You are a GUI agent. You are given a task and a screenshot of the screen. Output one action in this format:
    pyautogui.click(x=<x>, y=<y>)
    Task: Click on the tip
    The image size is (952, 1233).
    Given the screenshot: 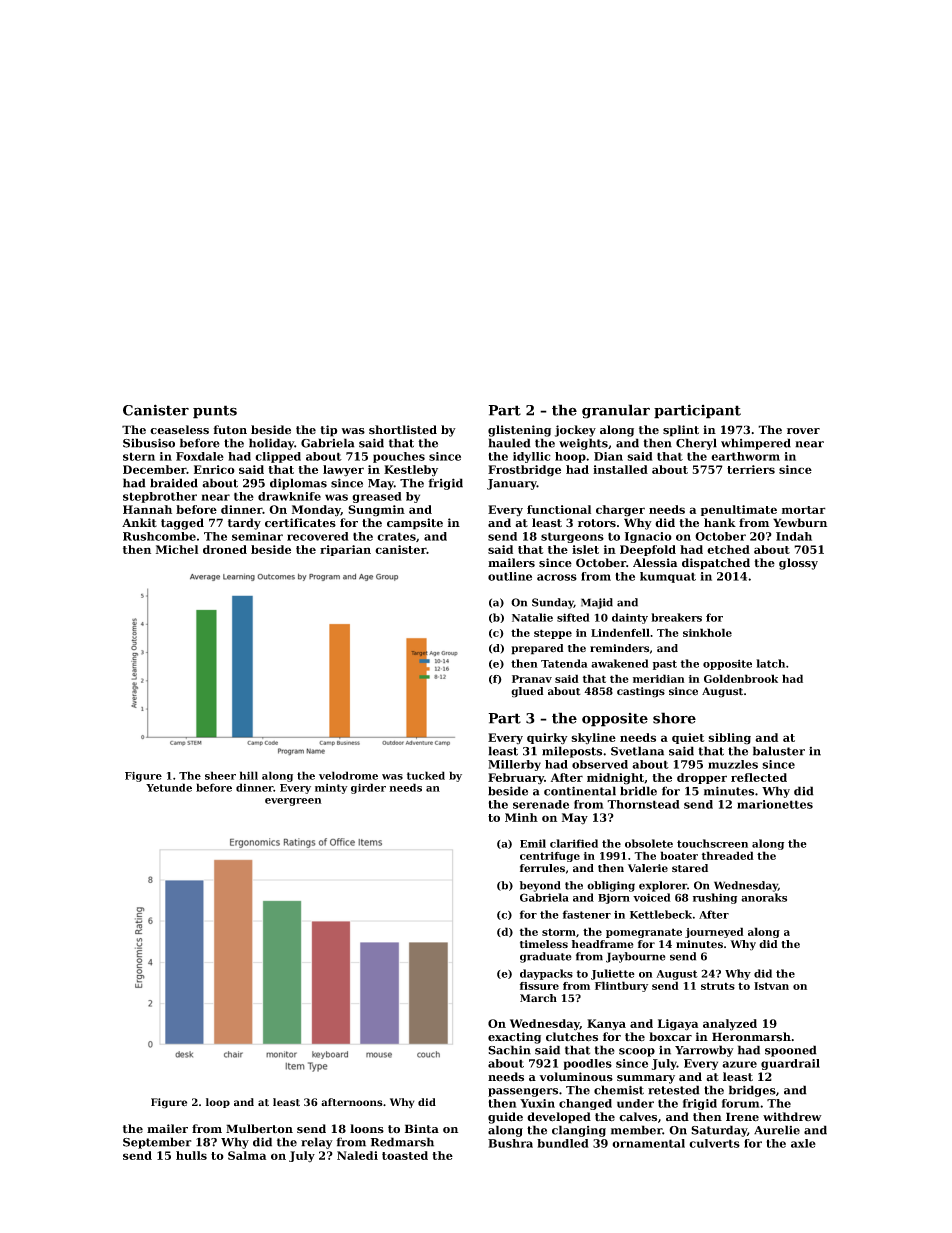 What is the action you would take?
    pyautogui.click(x=328, y=431)
